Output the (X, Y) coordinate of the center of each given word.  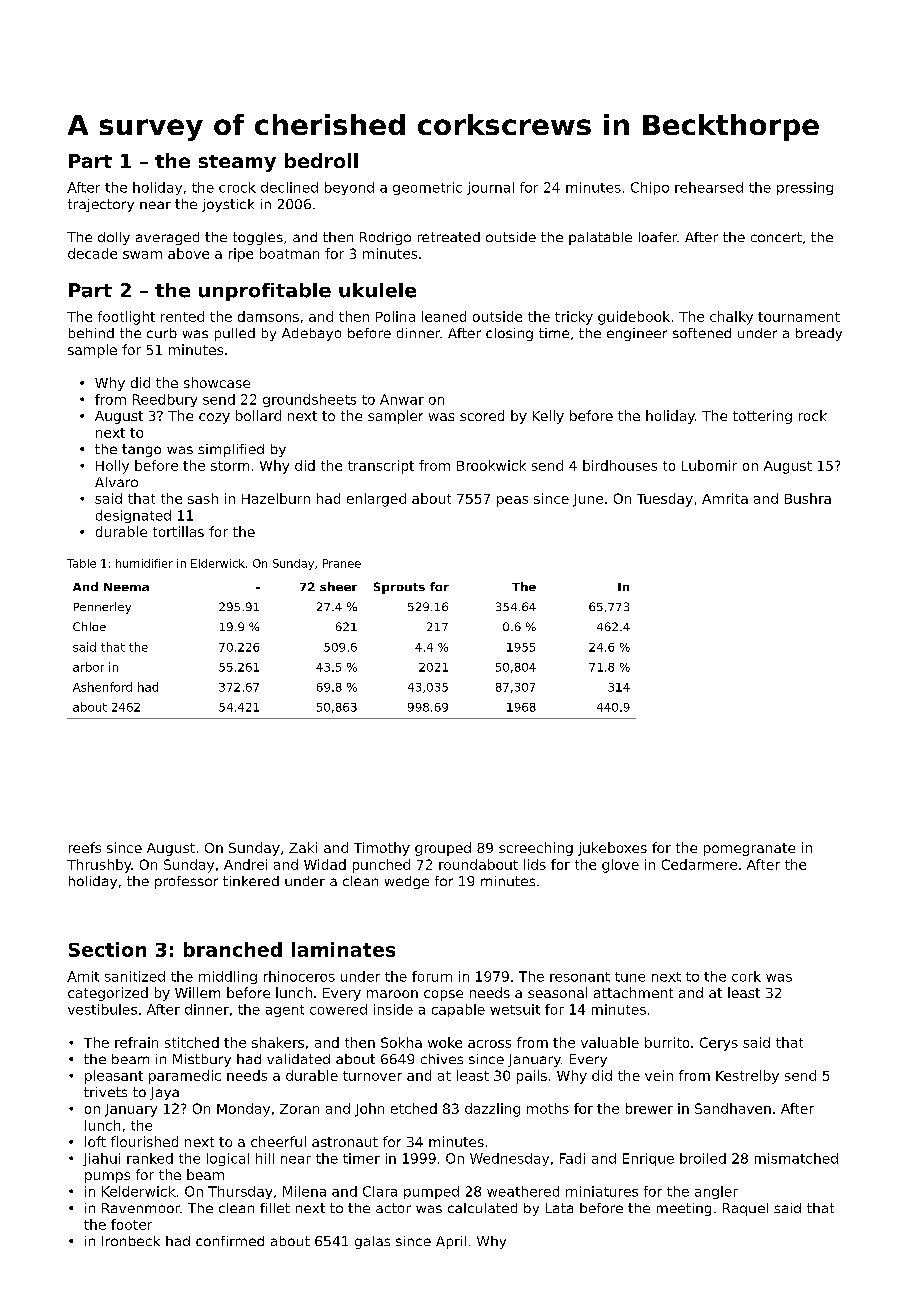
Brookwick (491, 465)
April (451, 1242)
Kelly (548, 417)
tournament (799, 317)
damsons (268, 316)
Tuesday (665, 500)
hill (265, 1158)
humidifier (144, 563)
